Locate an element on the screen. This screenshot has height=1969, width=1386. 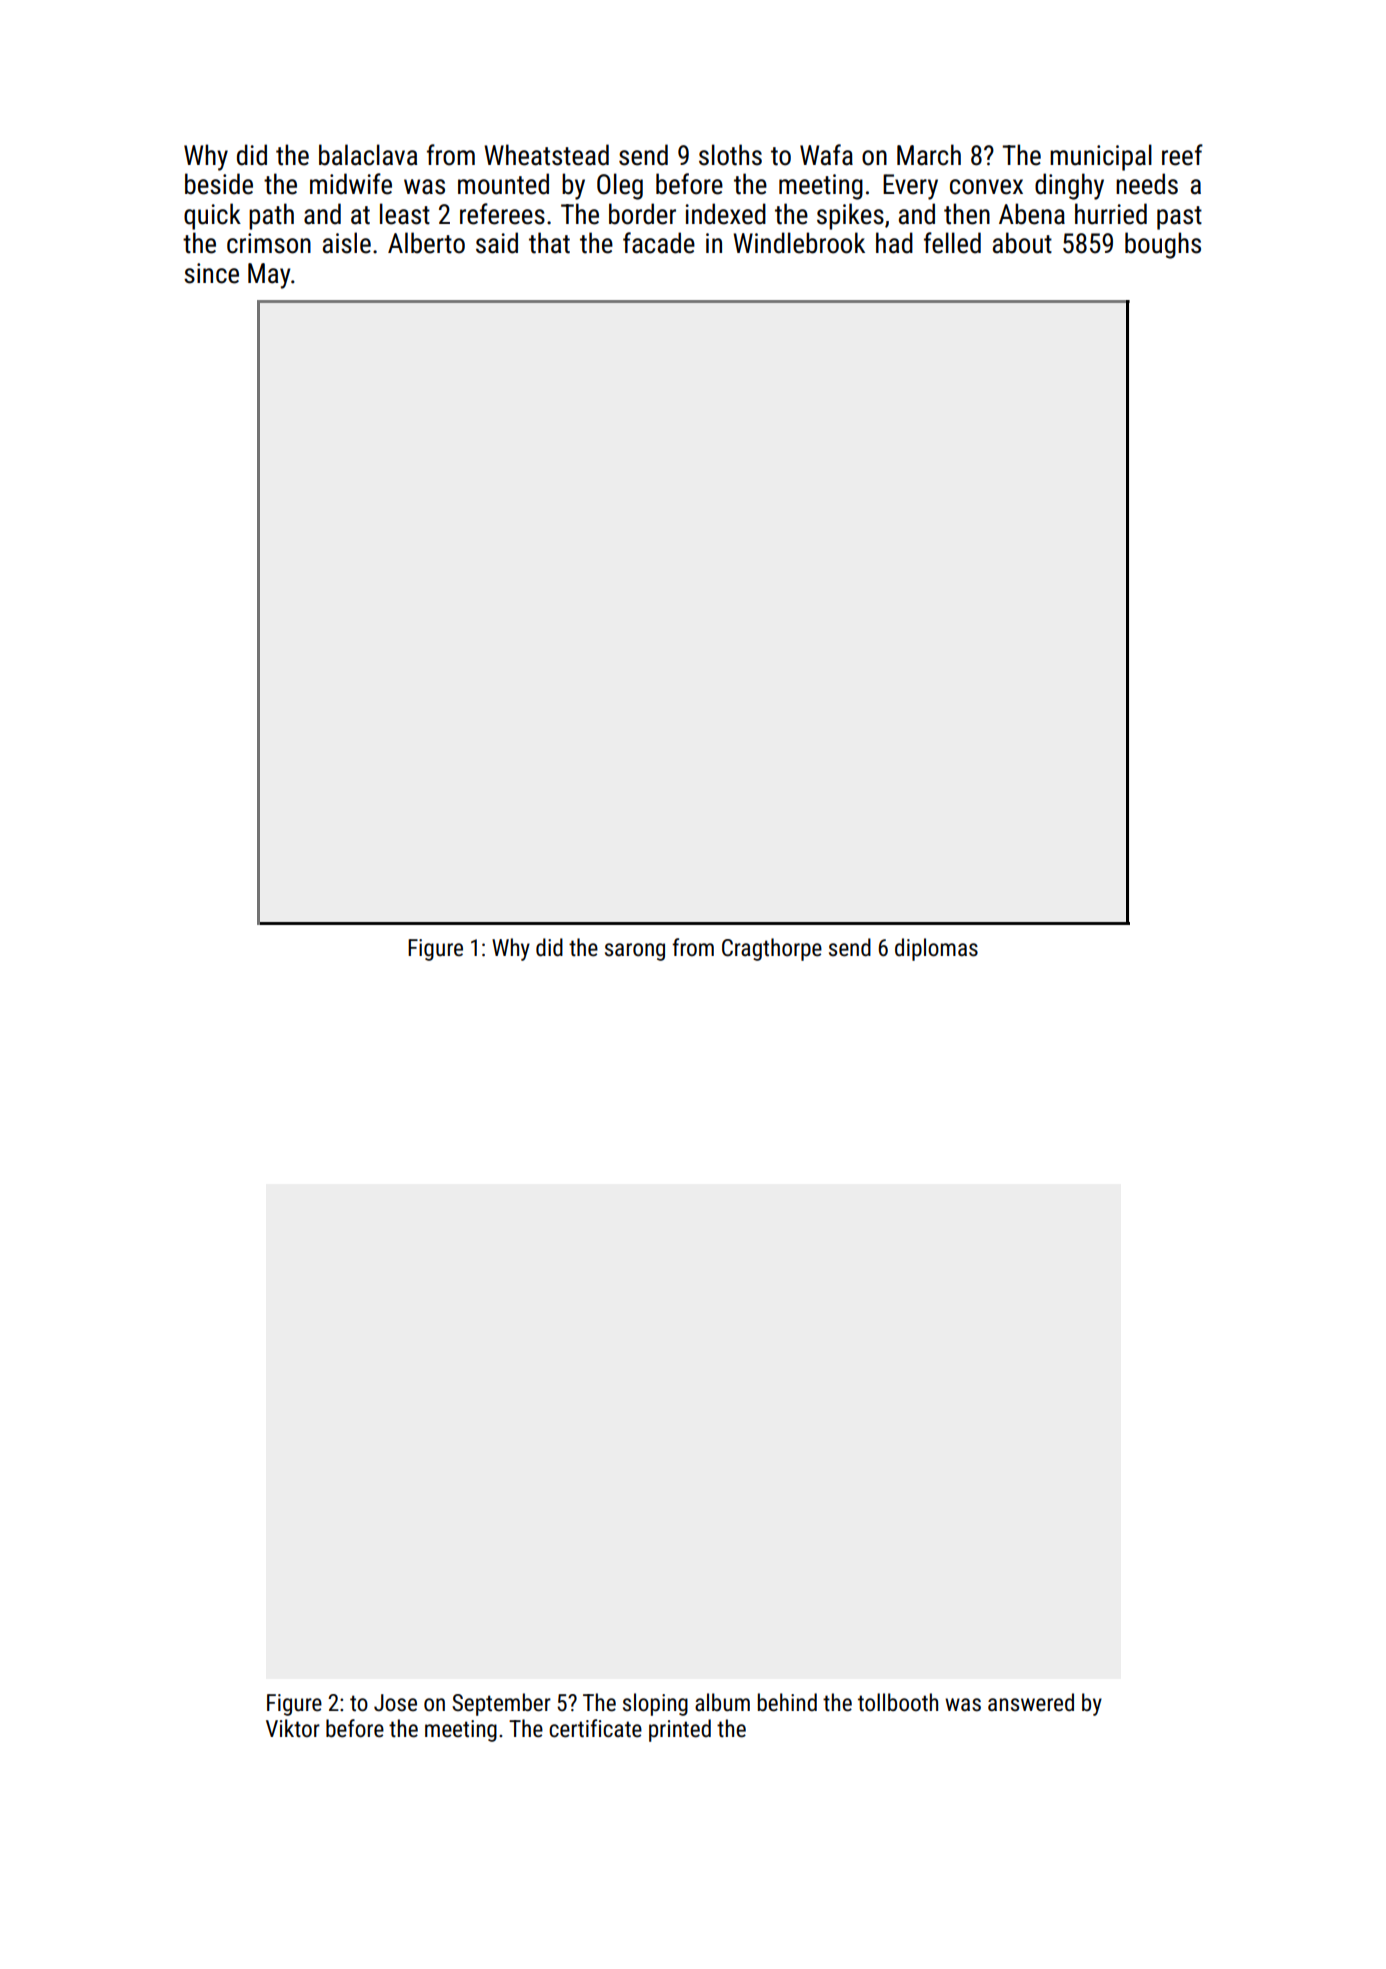
Cragthorpe is located at coordinates (772, 949).
